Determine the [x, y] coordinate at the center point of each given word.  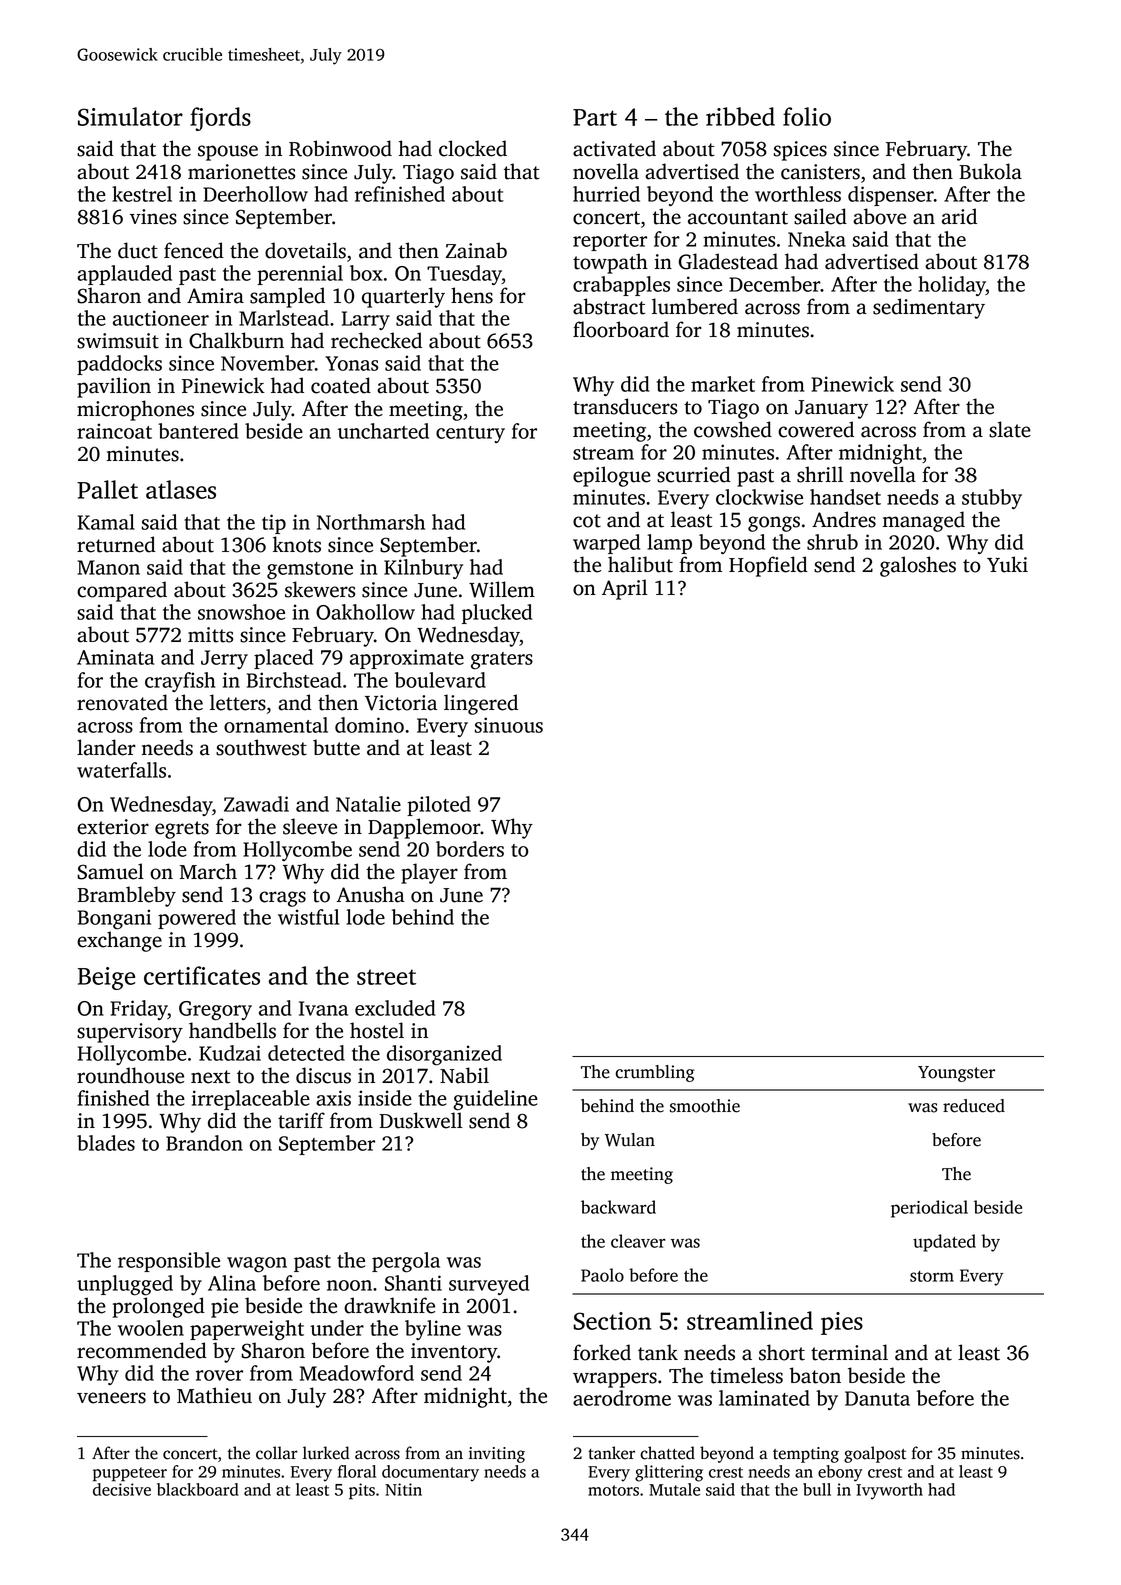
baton [815, 1375]
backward [618, 1207]
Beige [106, 978]
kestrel [142, 194]
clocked [473, 148]
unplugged [125, 1285]
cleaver [638, 1241]
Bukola [990, 171]
